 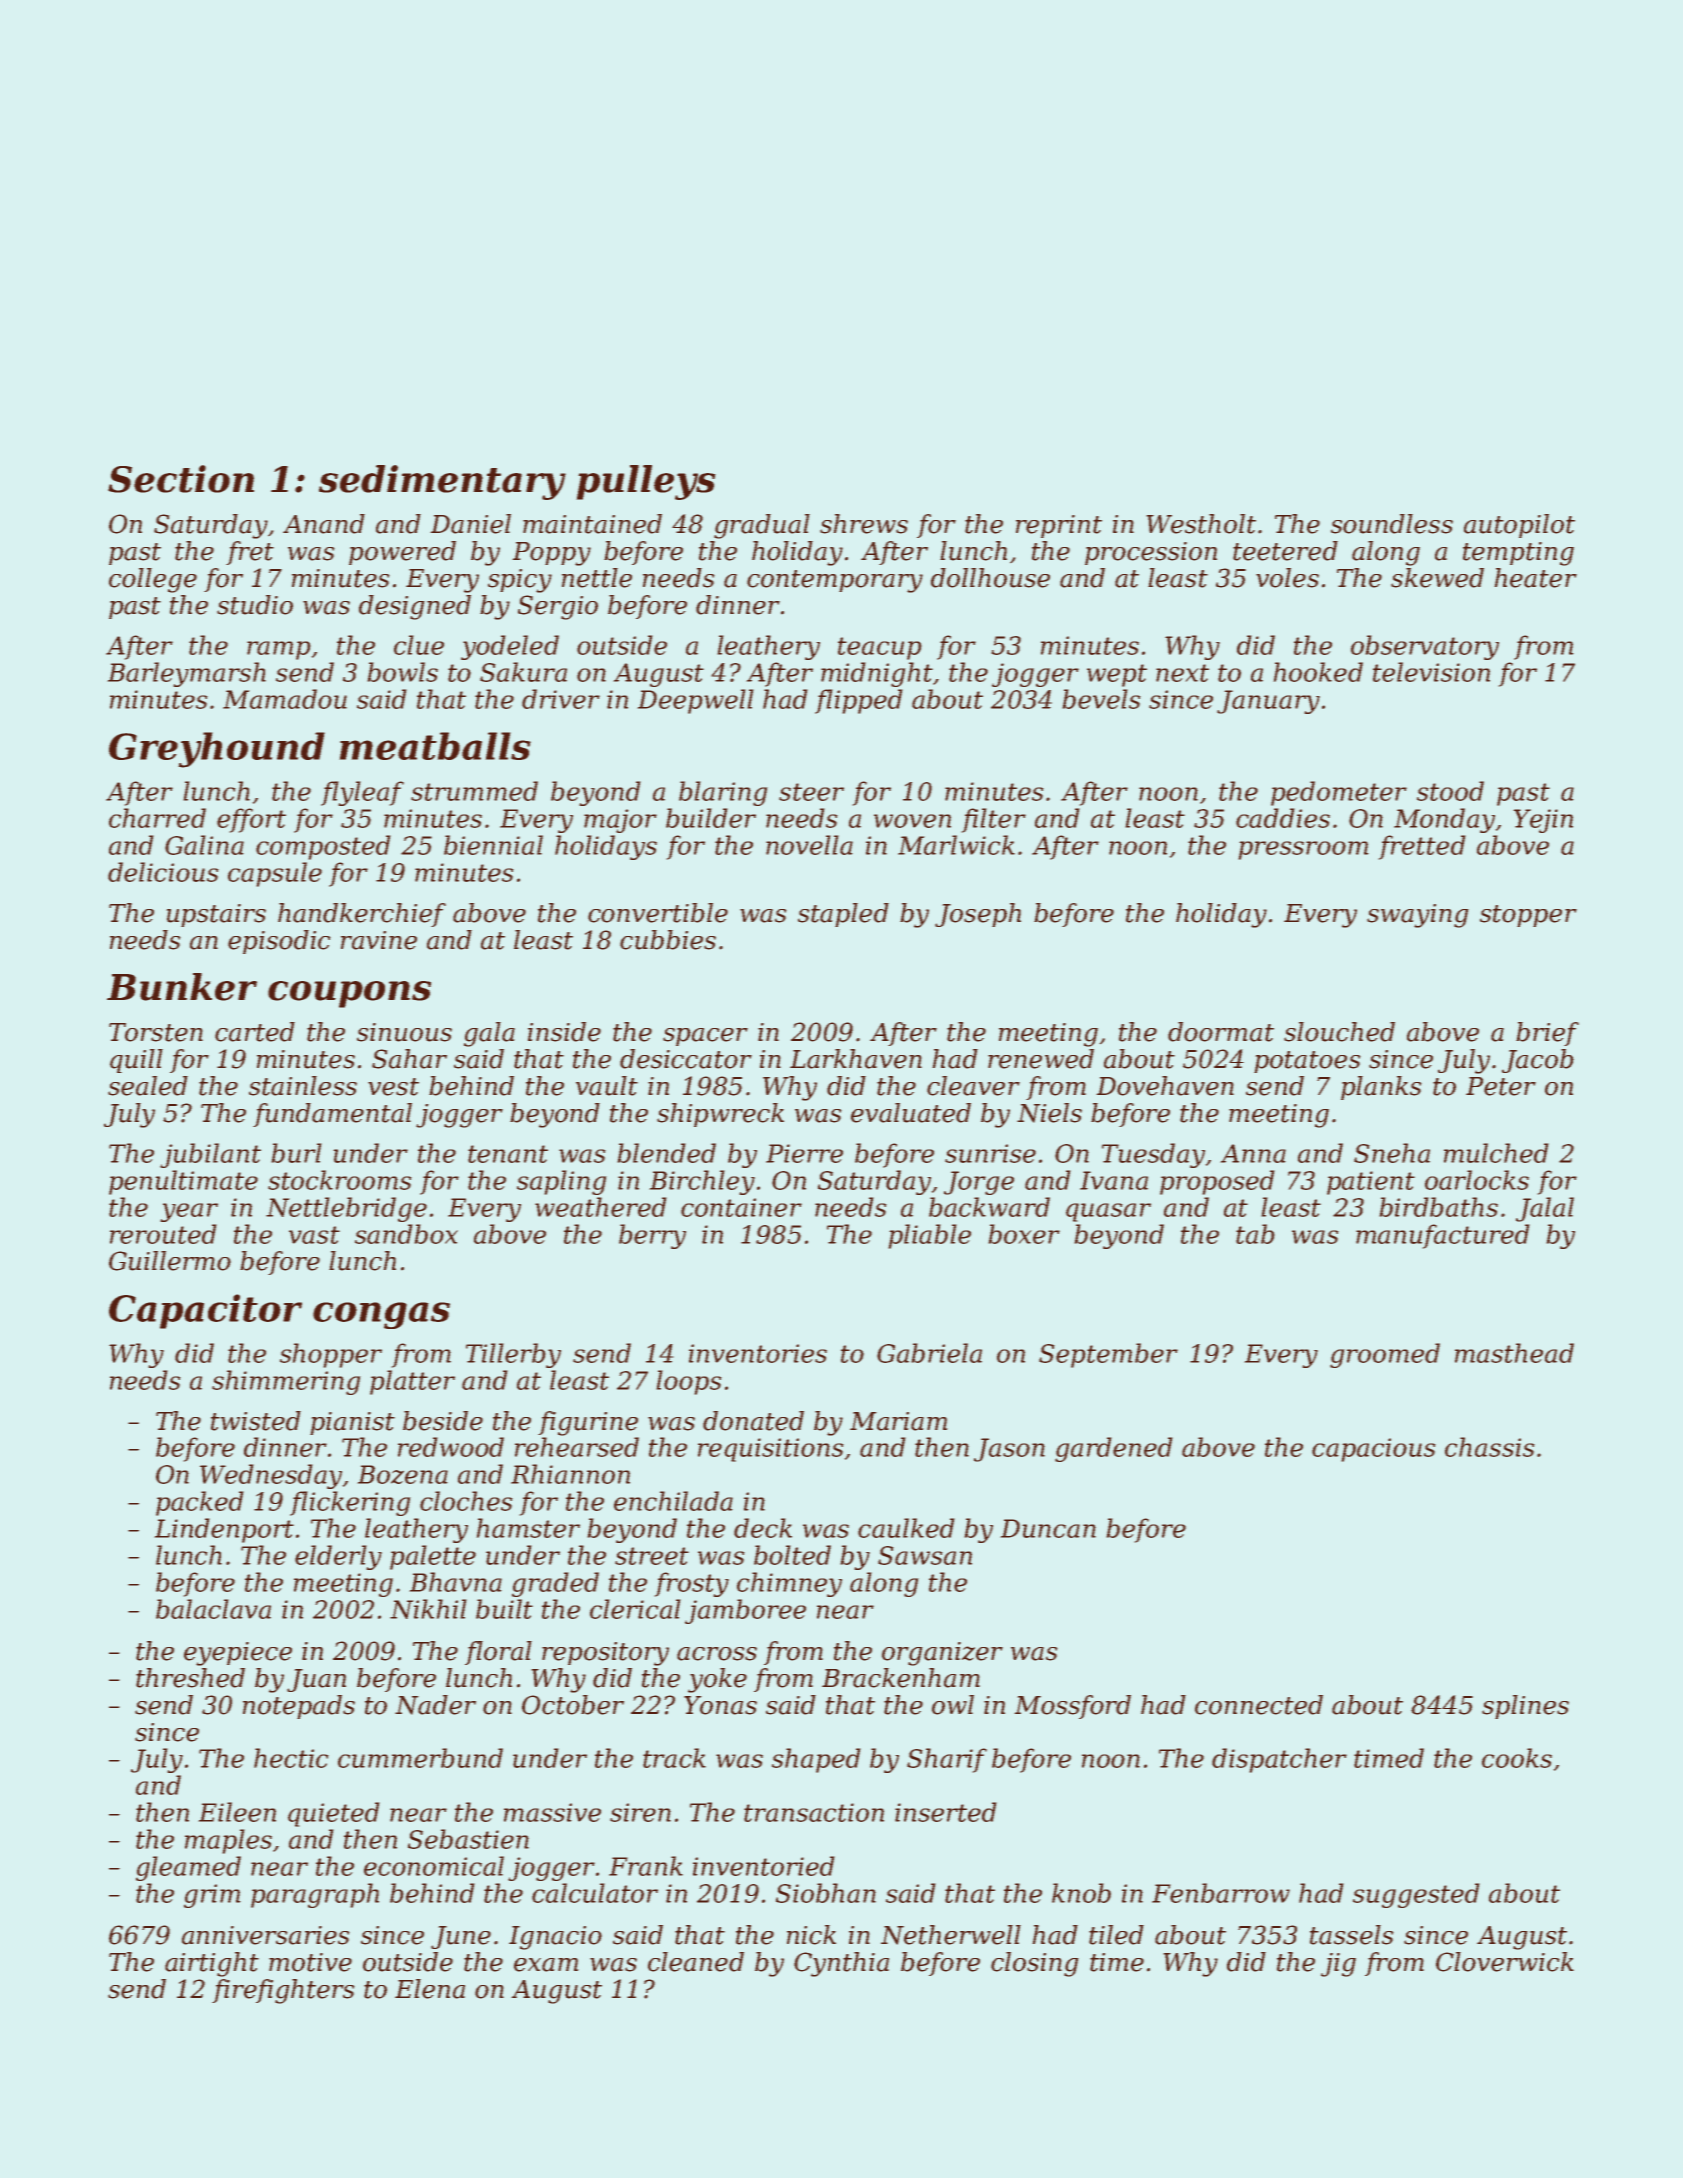 I want to click on manufactured, so click(x=1443, y=1236).
